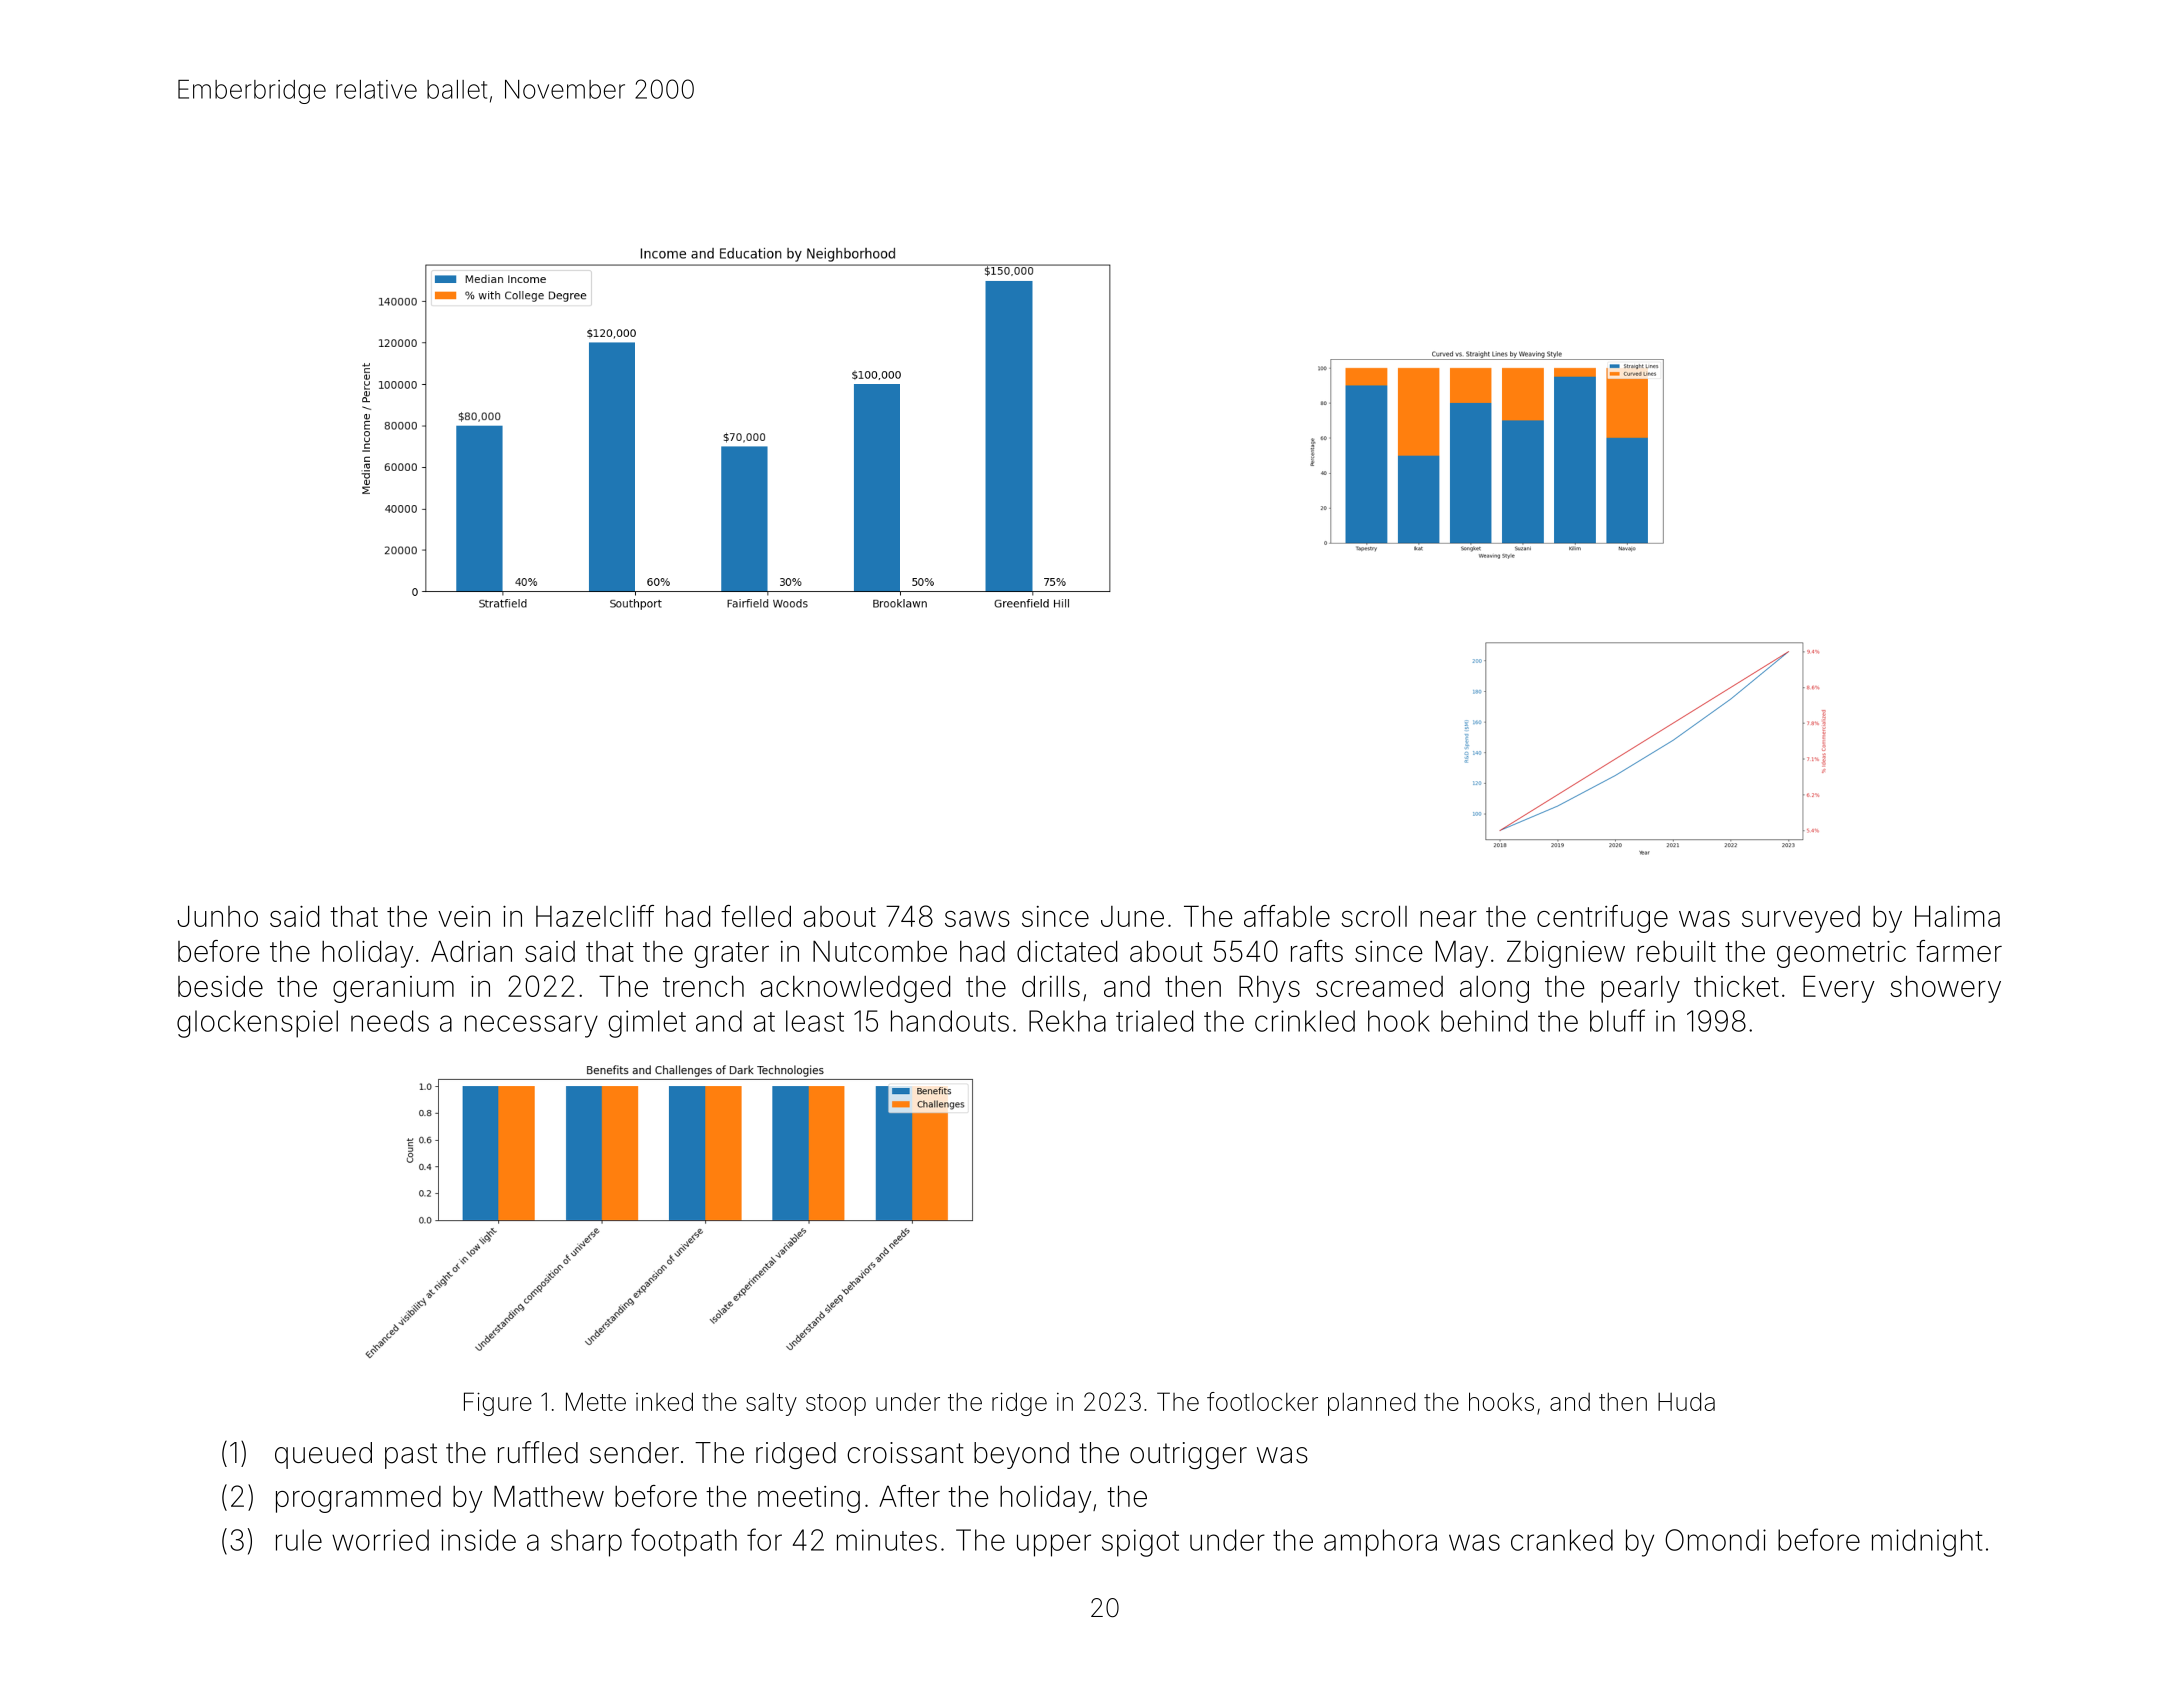 The image size is (2178, 1683). I want to click on Huda, so click(1686, 1401).
